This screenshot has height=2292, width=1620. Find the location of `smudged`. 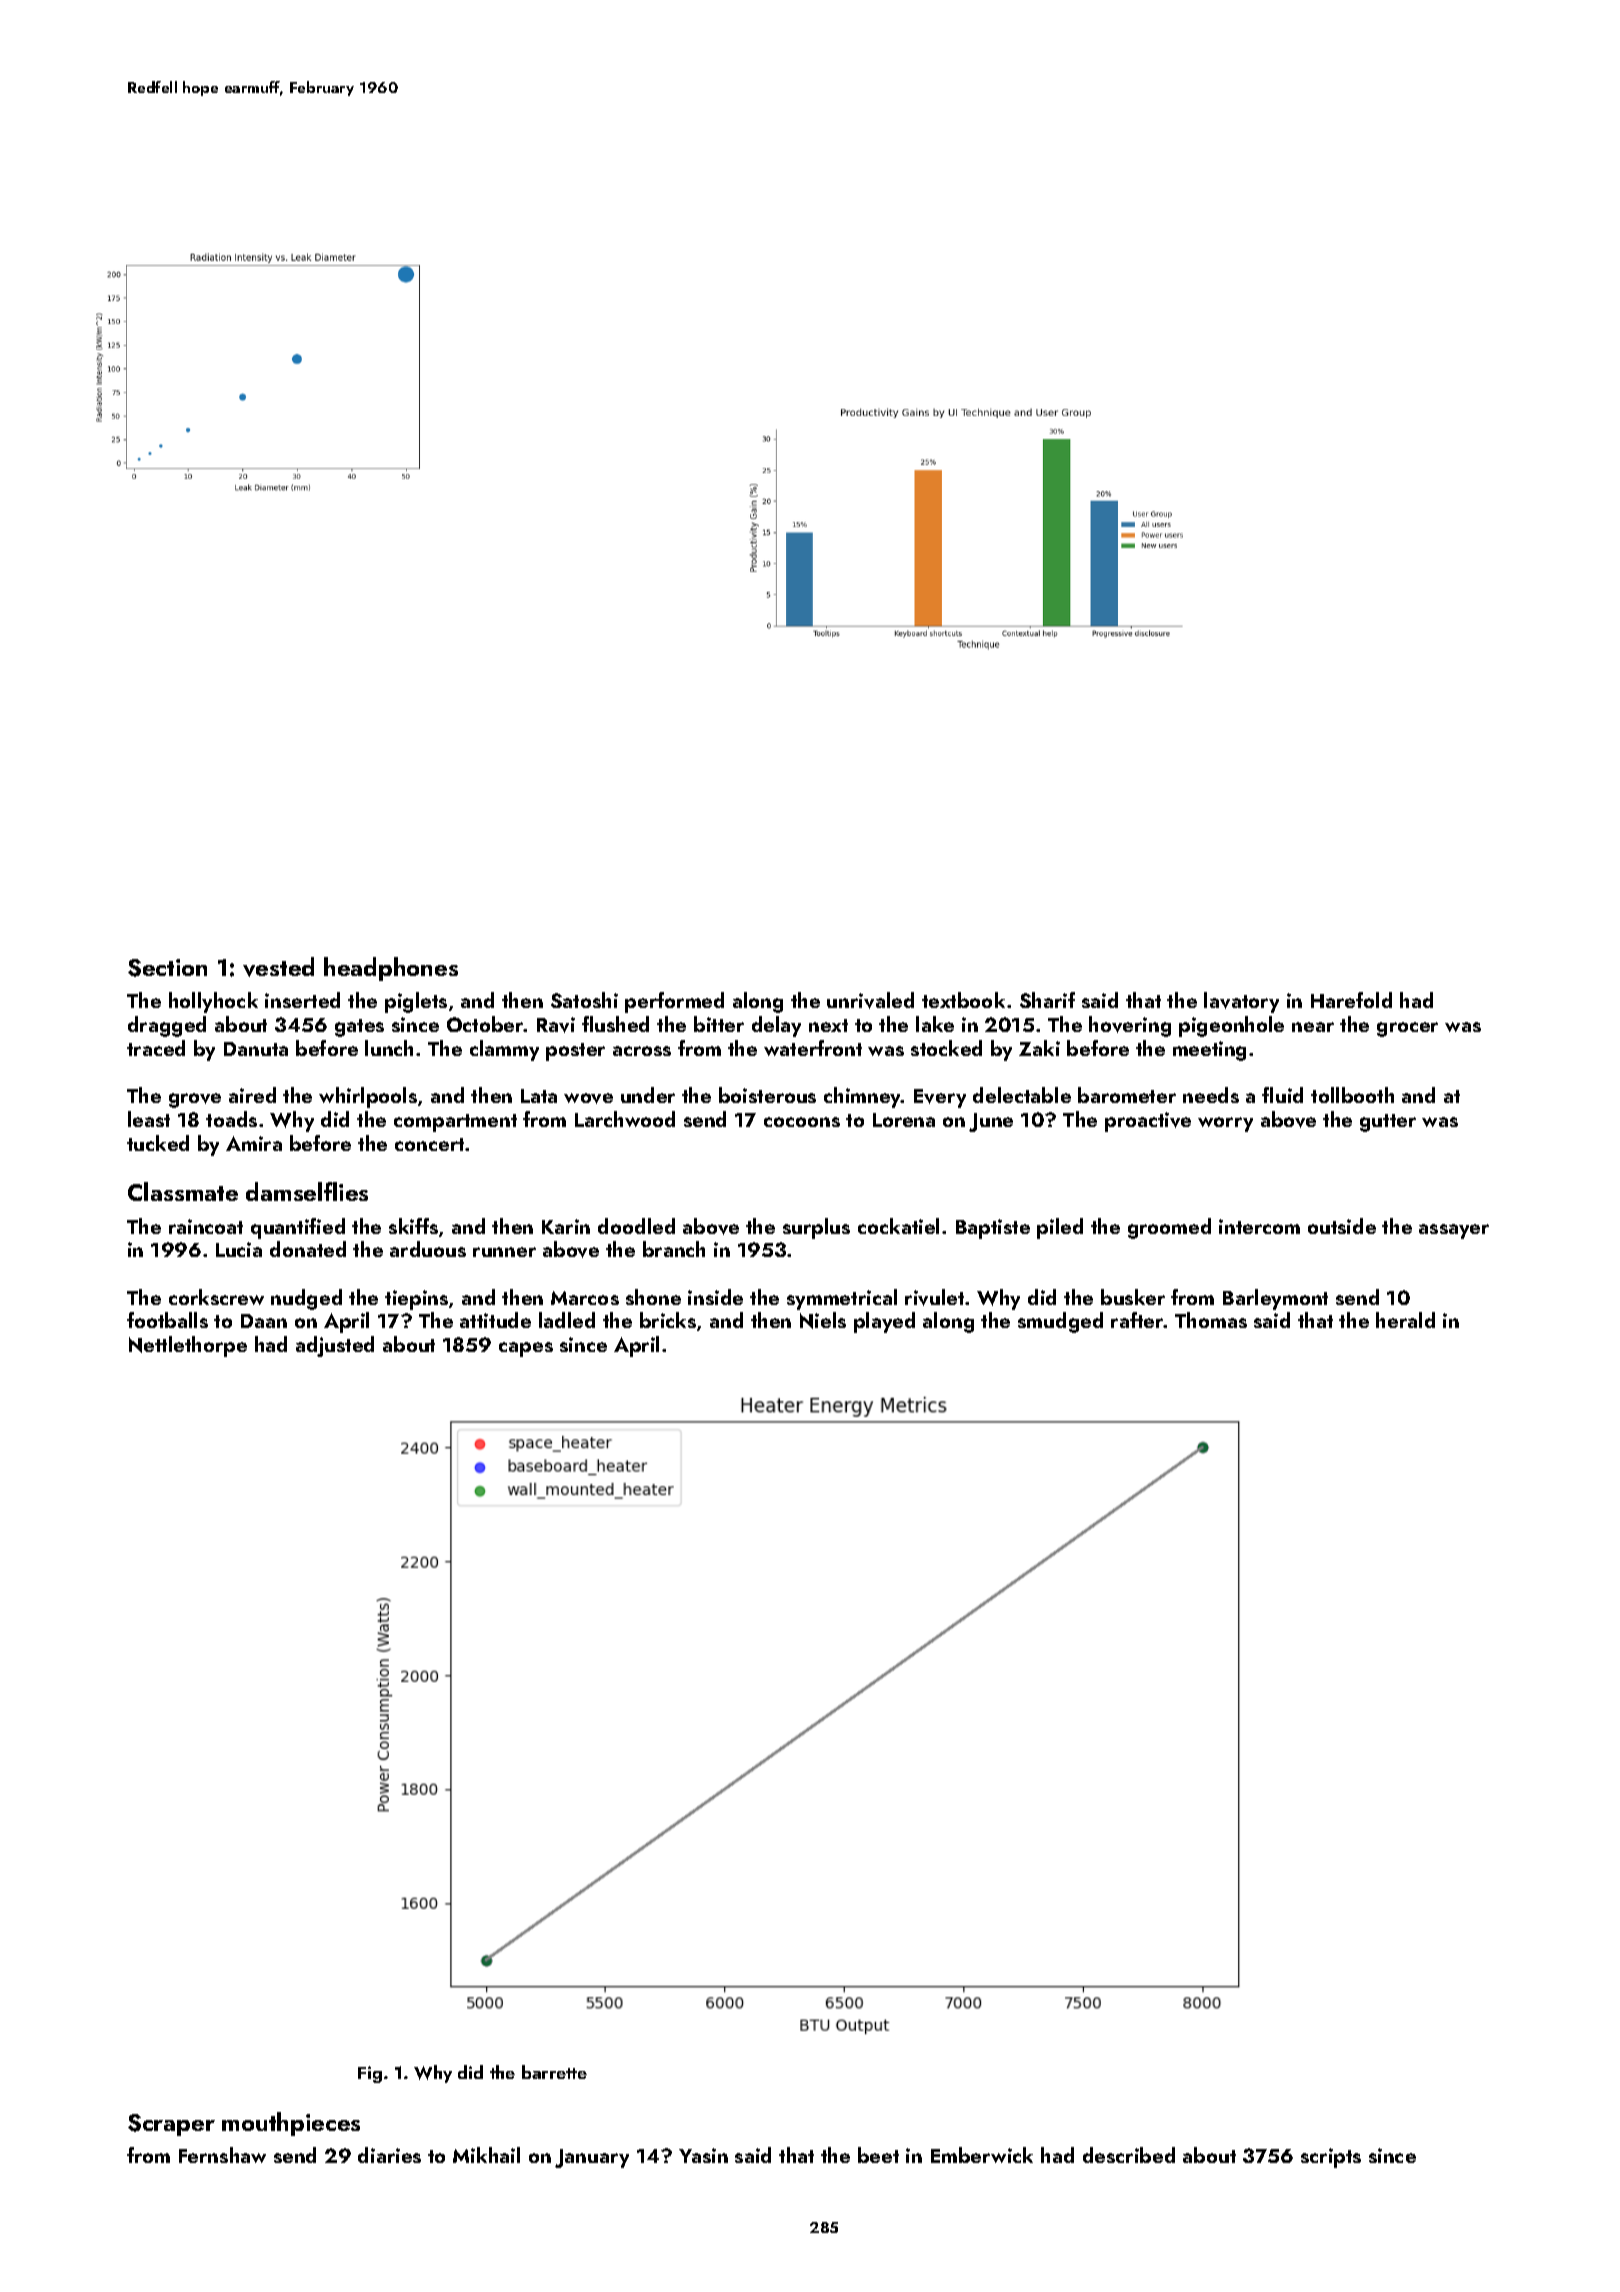

smudged is located at coordinates (1060, 1322).
